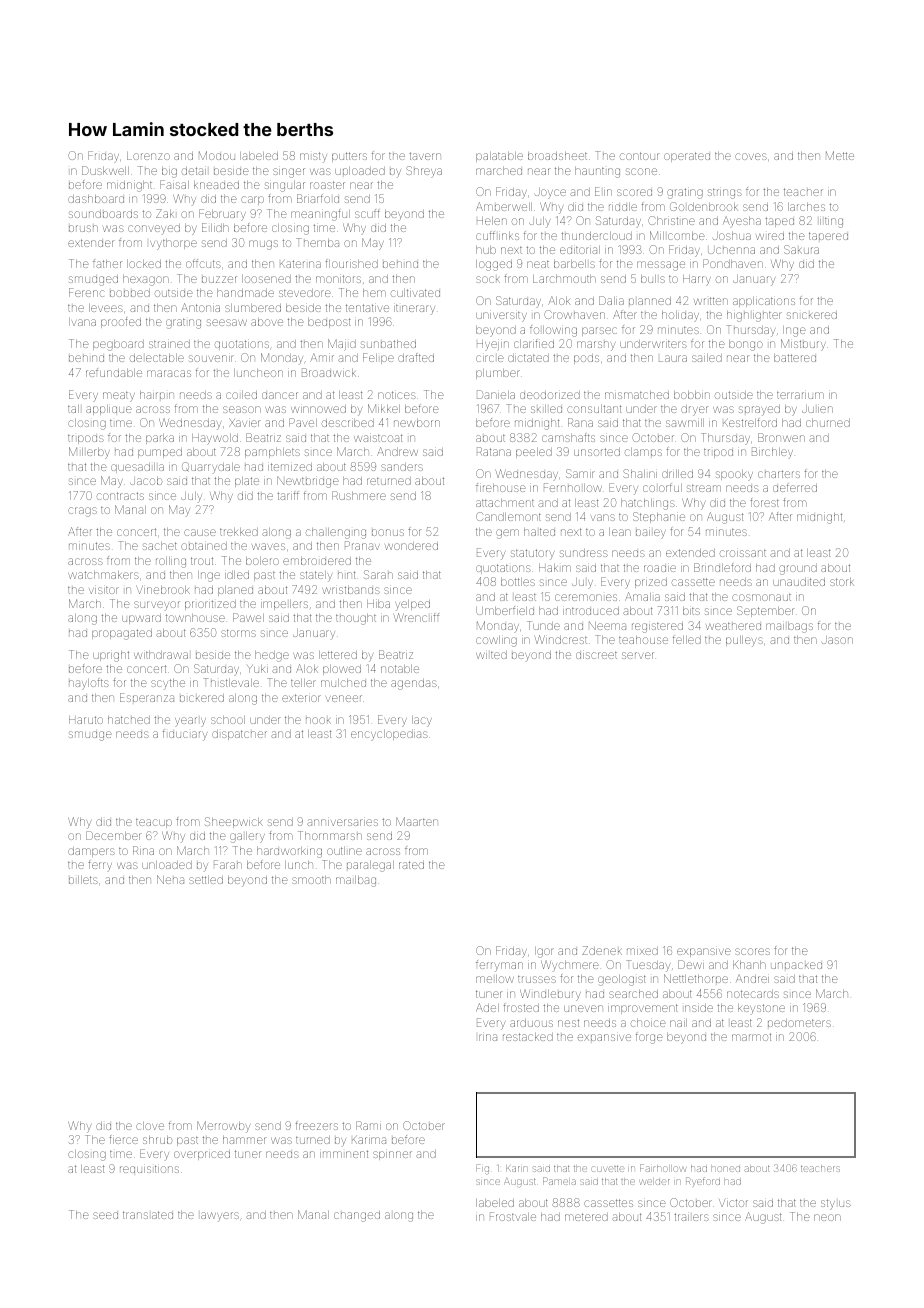 This screenshot has width=924, height=1308. What do you see at coordinates (367, 308) in the screenshot?
I see `tentative` at bounding box center [367, 308].
